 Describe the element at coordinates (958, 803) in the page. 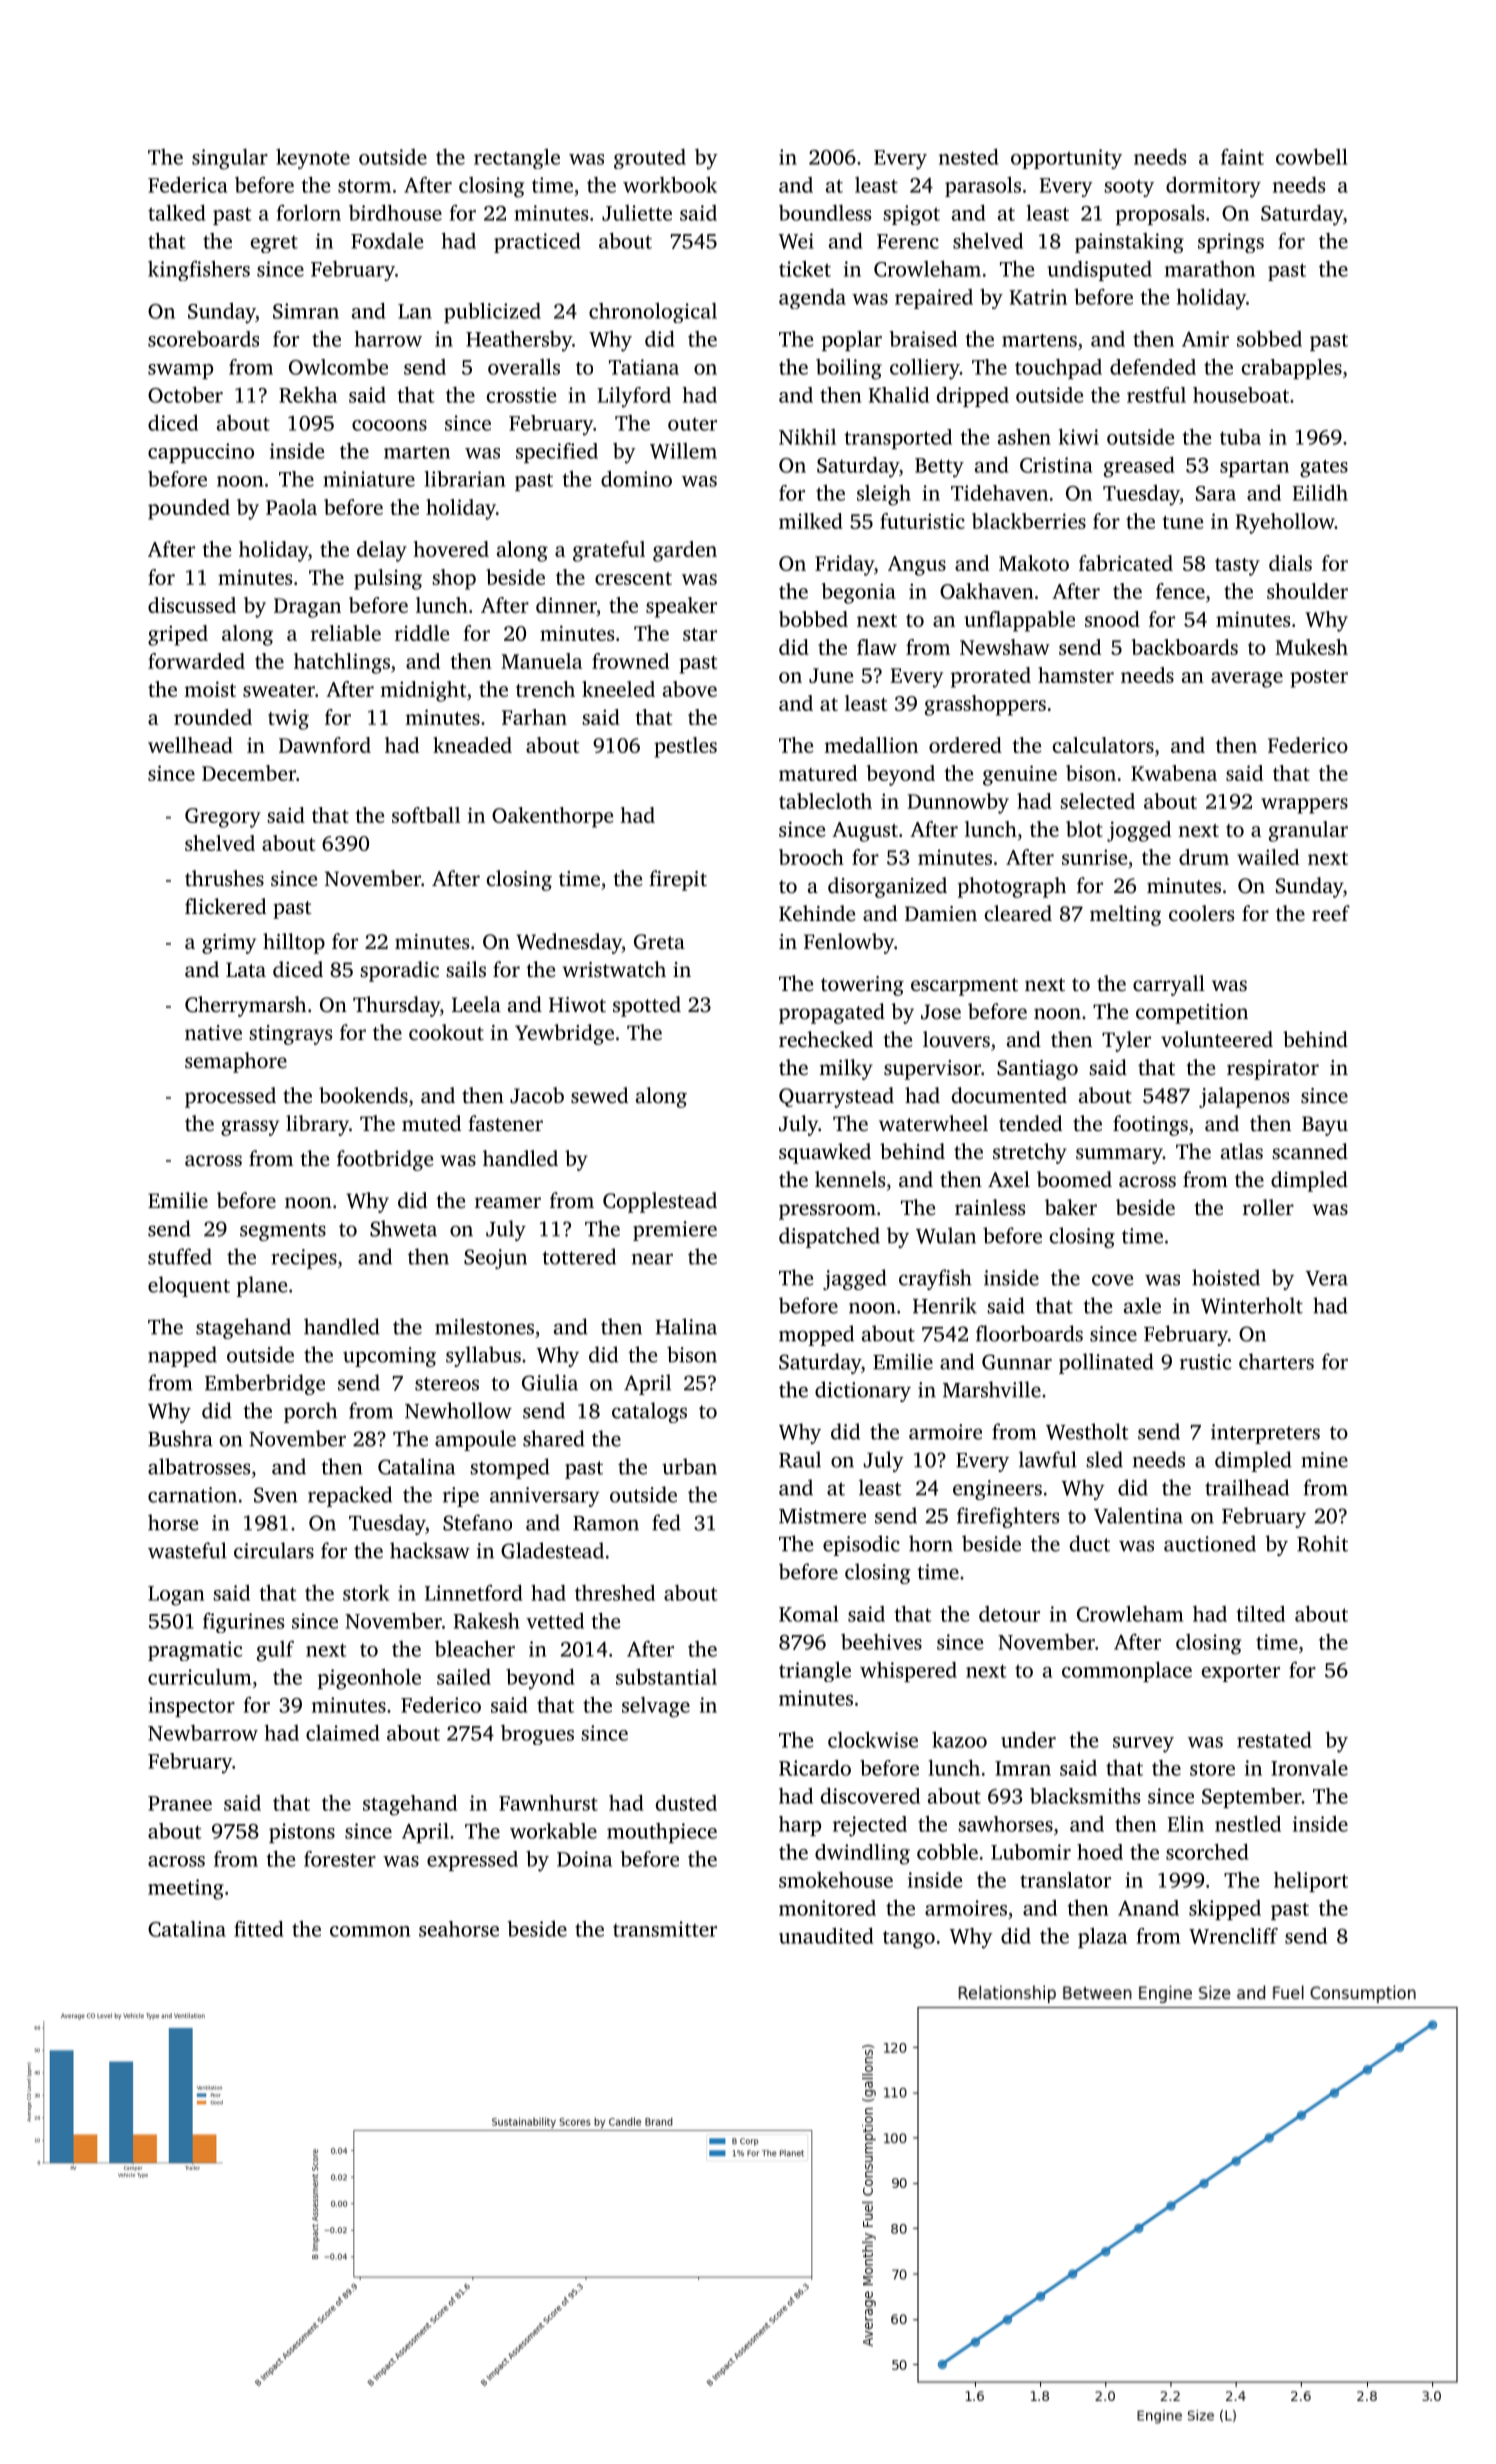

I see `Dunnowby` at that location.
